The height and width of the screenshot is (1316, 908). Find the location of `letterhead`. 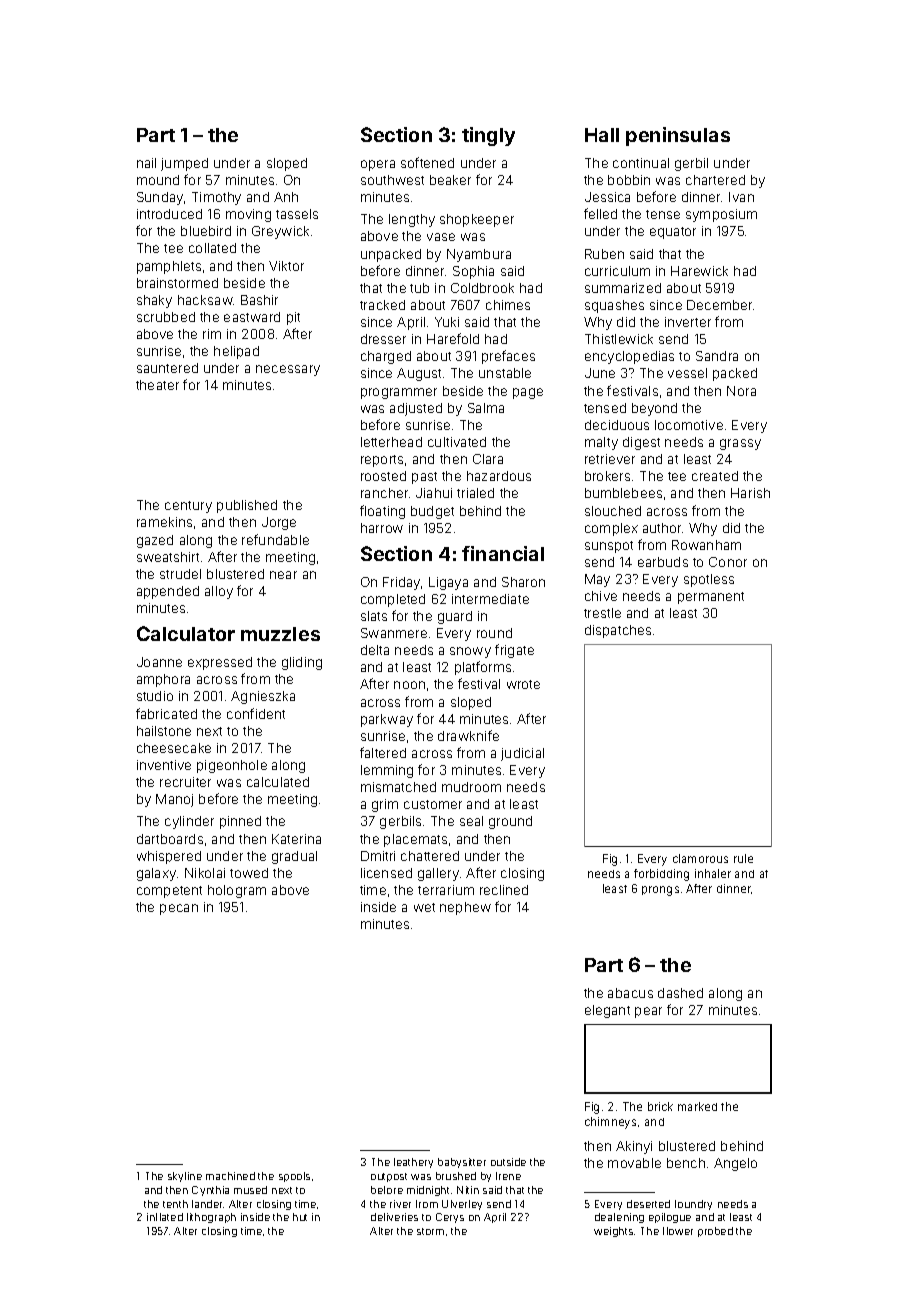

letterhead is located at coordinates (391, 442).
